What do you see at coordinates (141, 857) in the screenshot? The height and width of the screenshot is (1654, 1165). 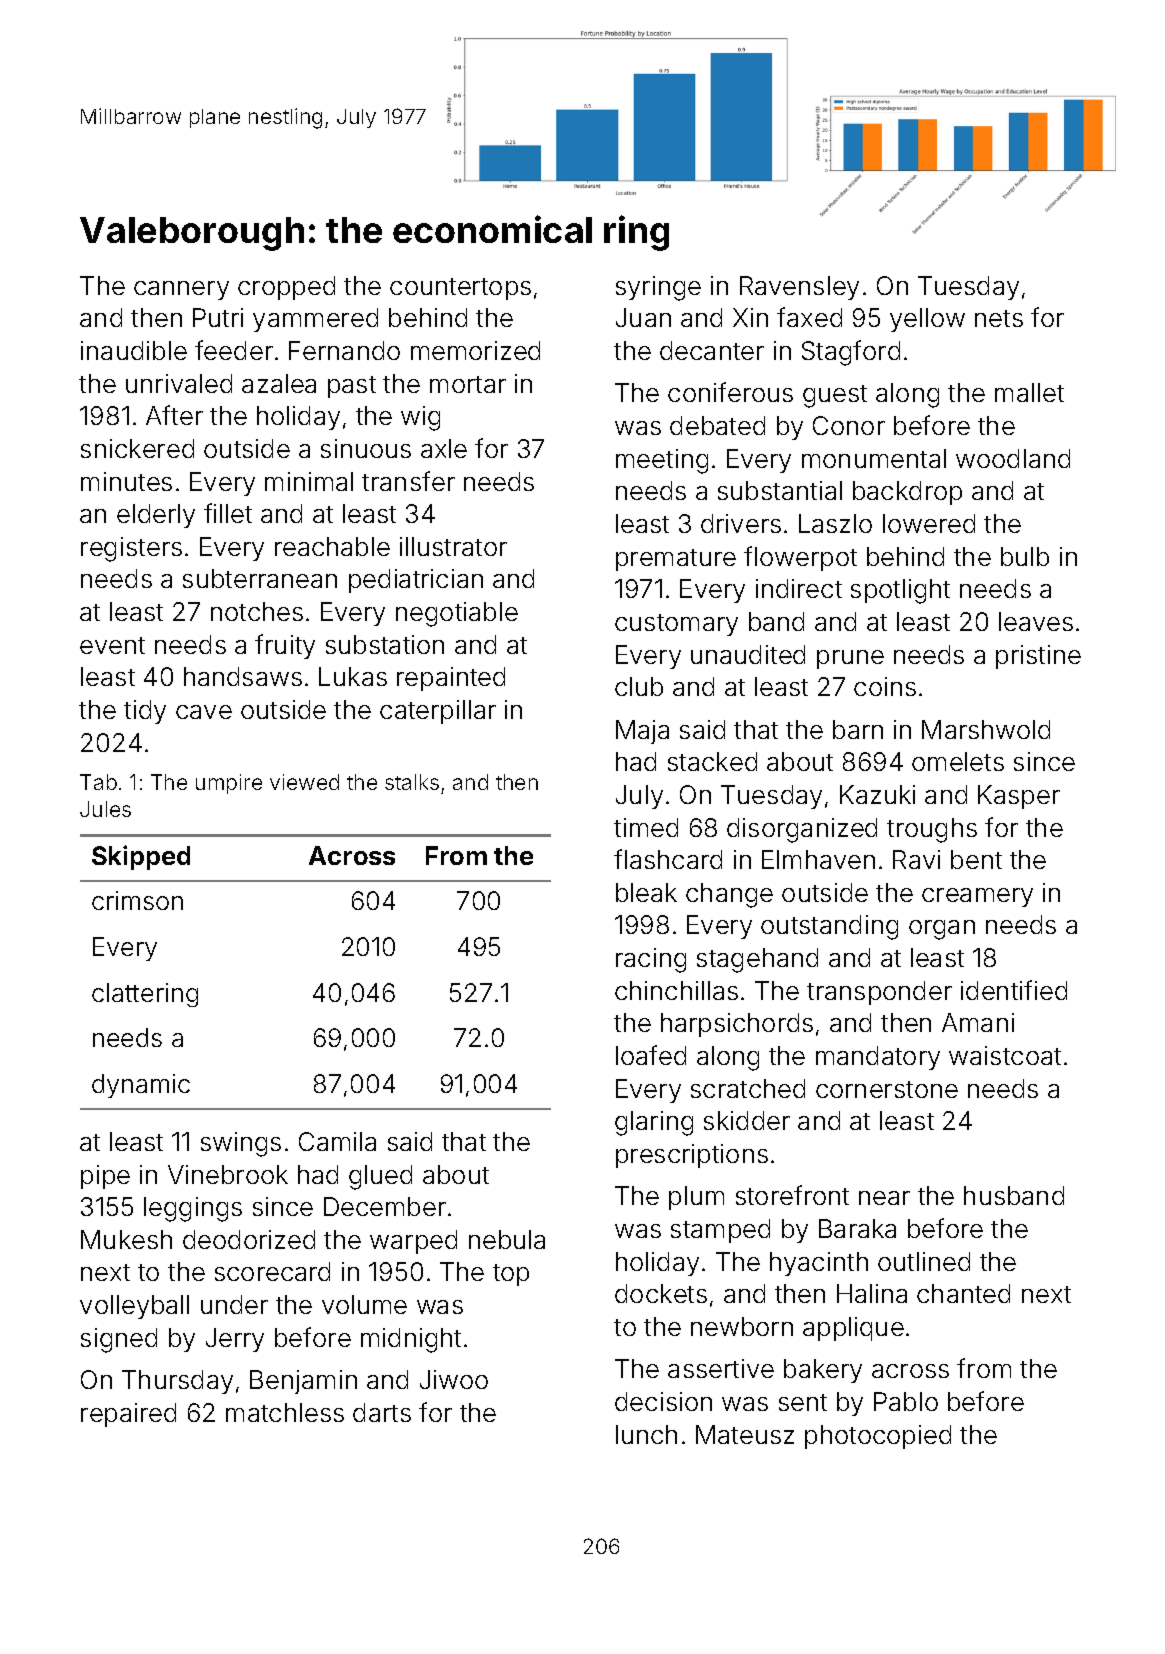 I see `Skipped` at bounding box center [141, 857].
